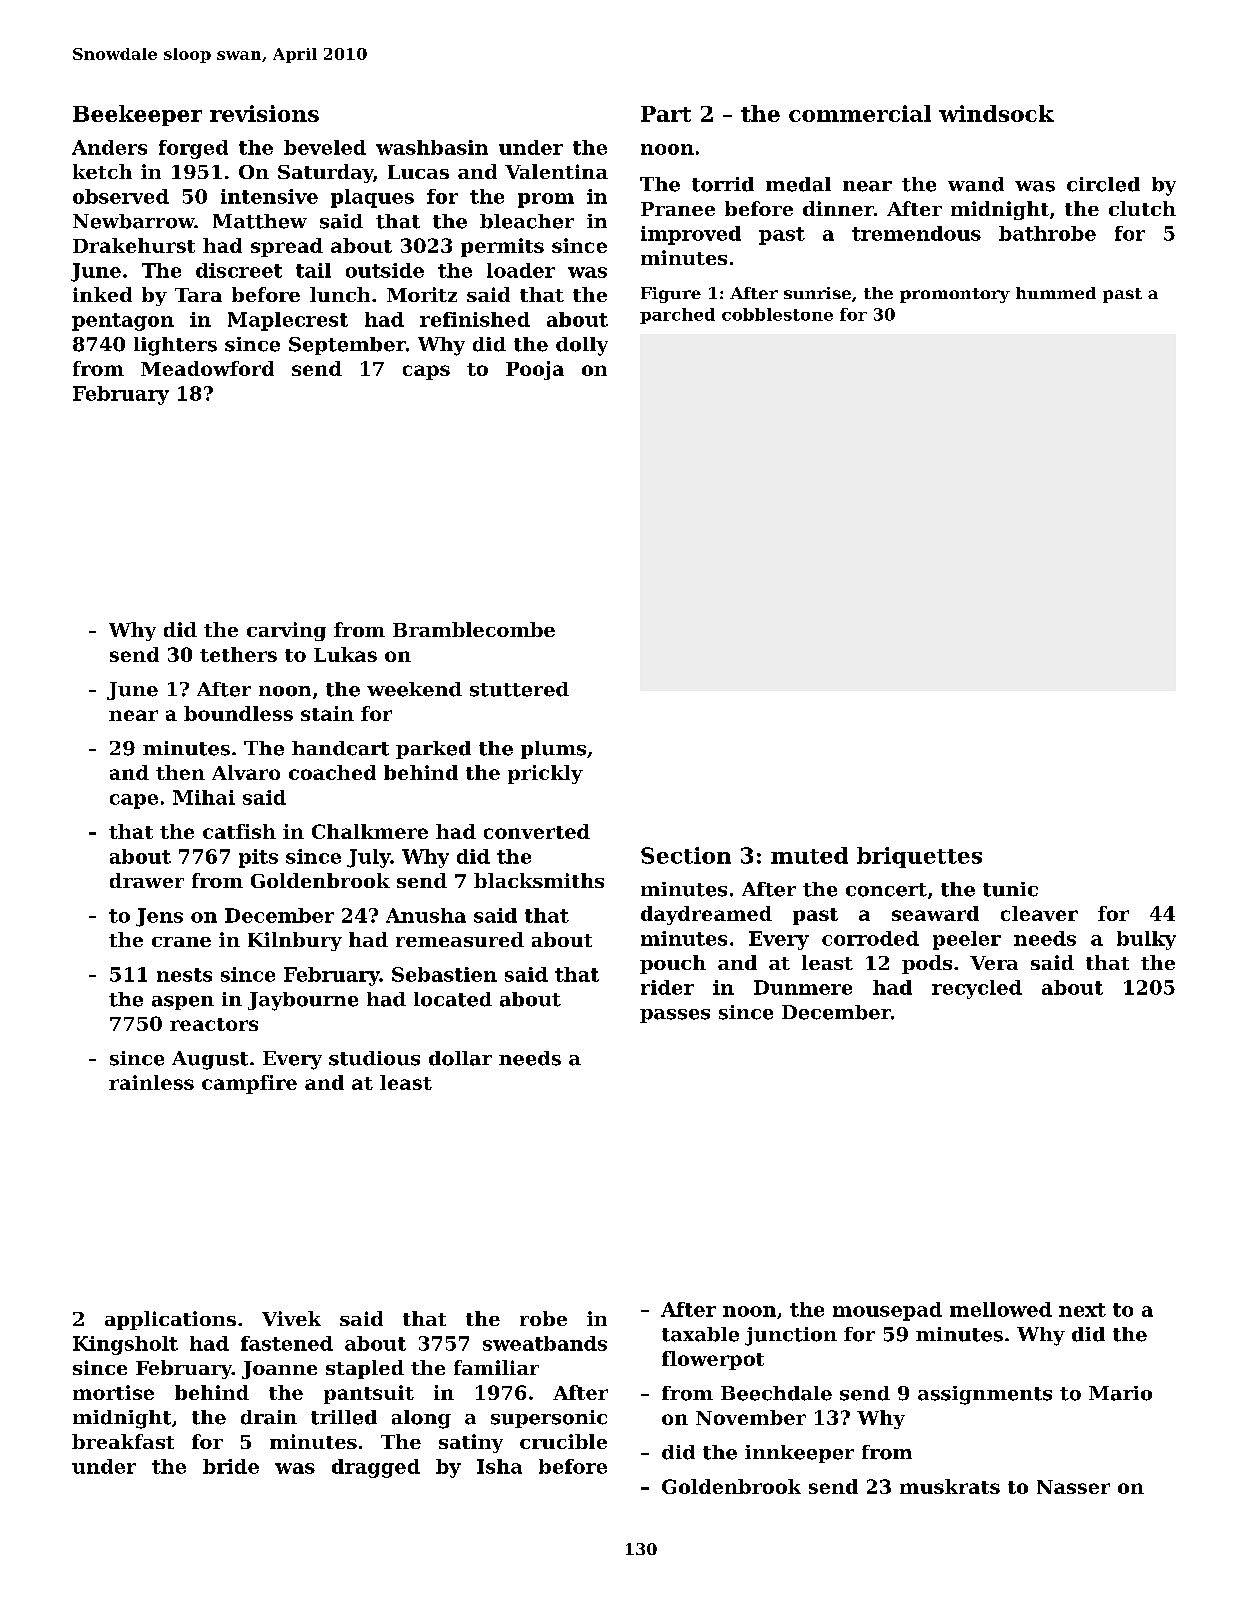  I want to click on Kingsholt, so click(125, 1345).
